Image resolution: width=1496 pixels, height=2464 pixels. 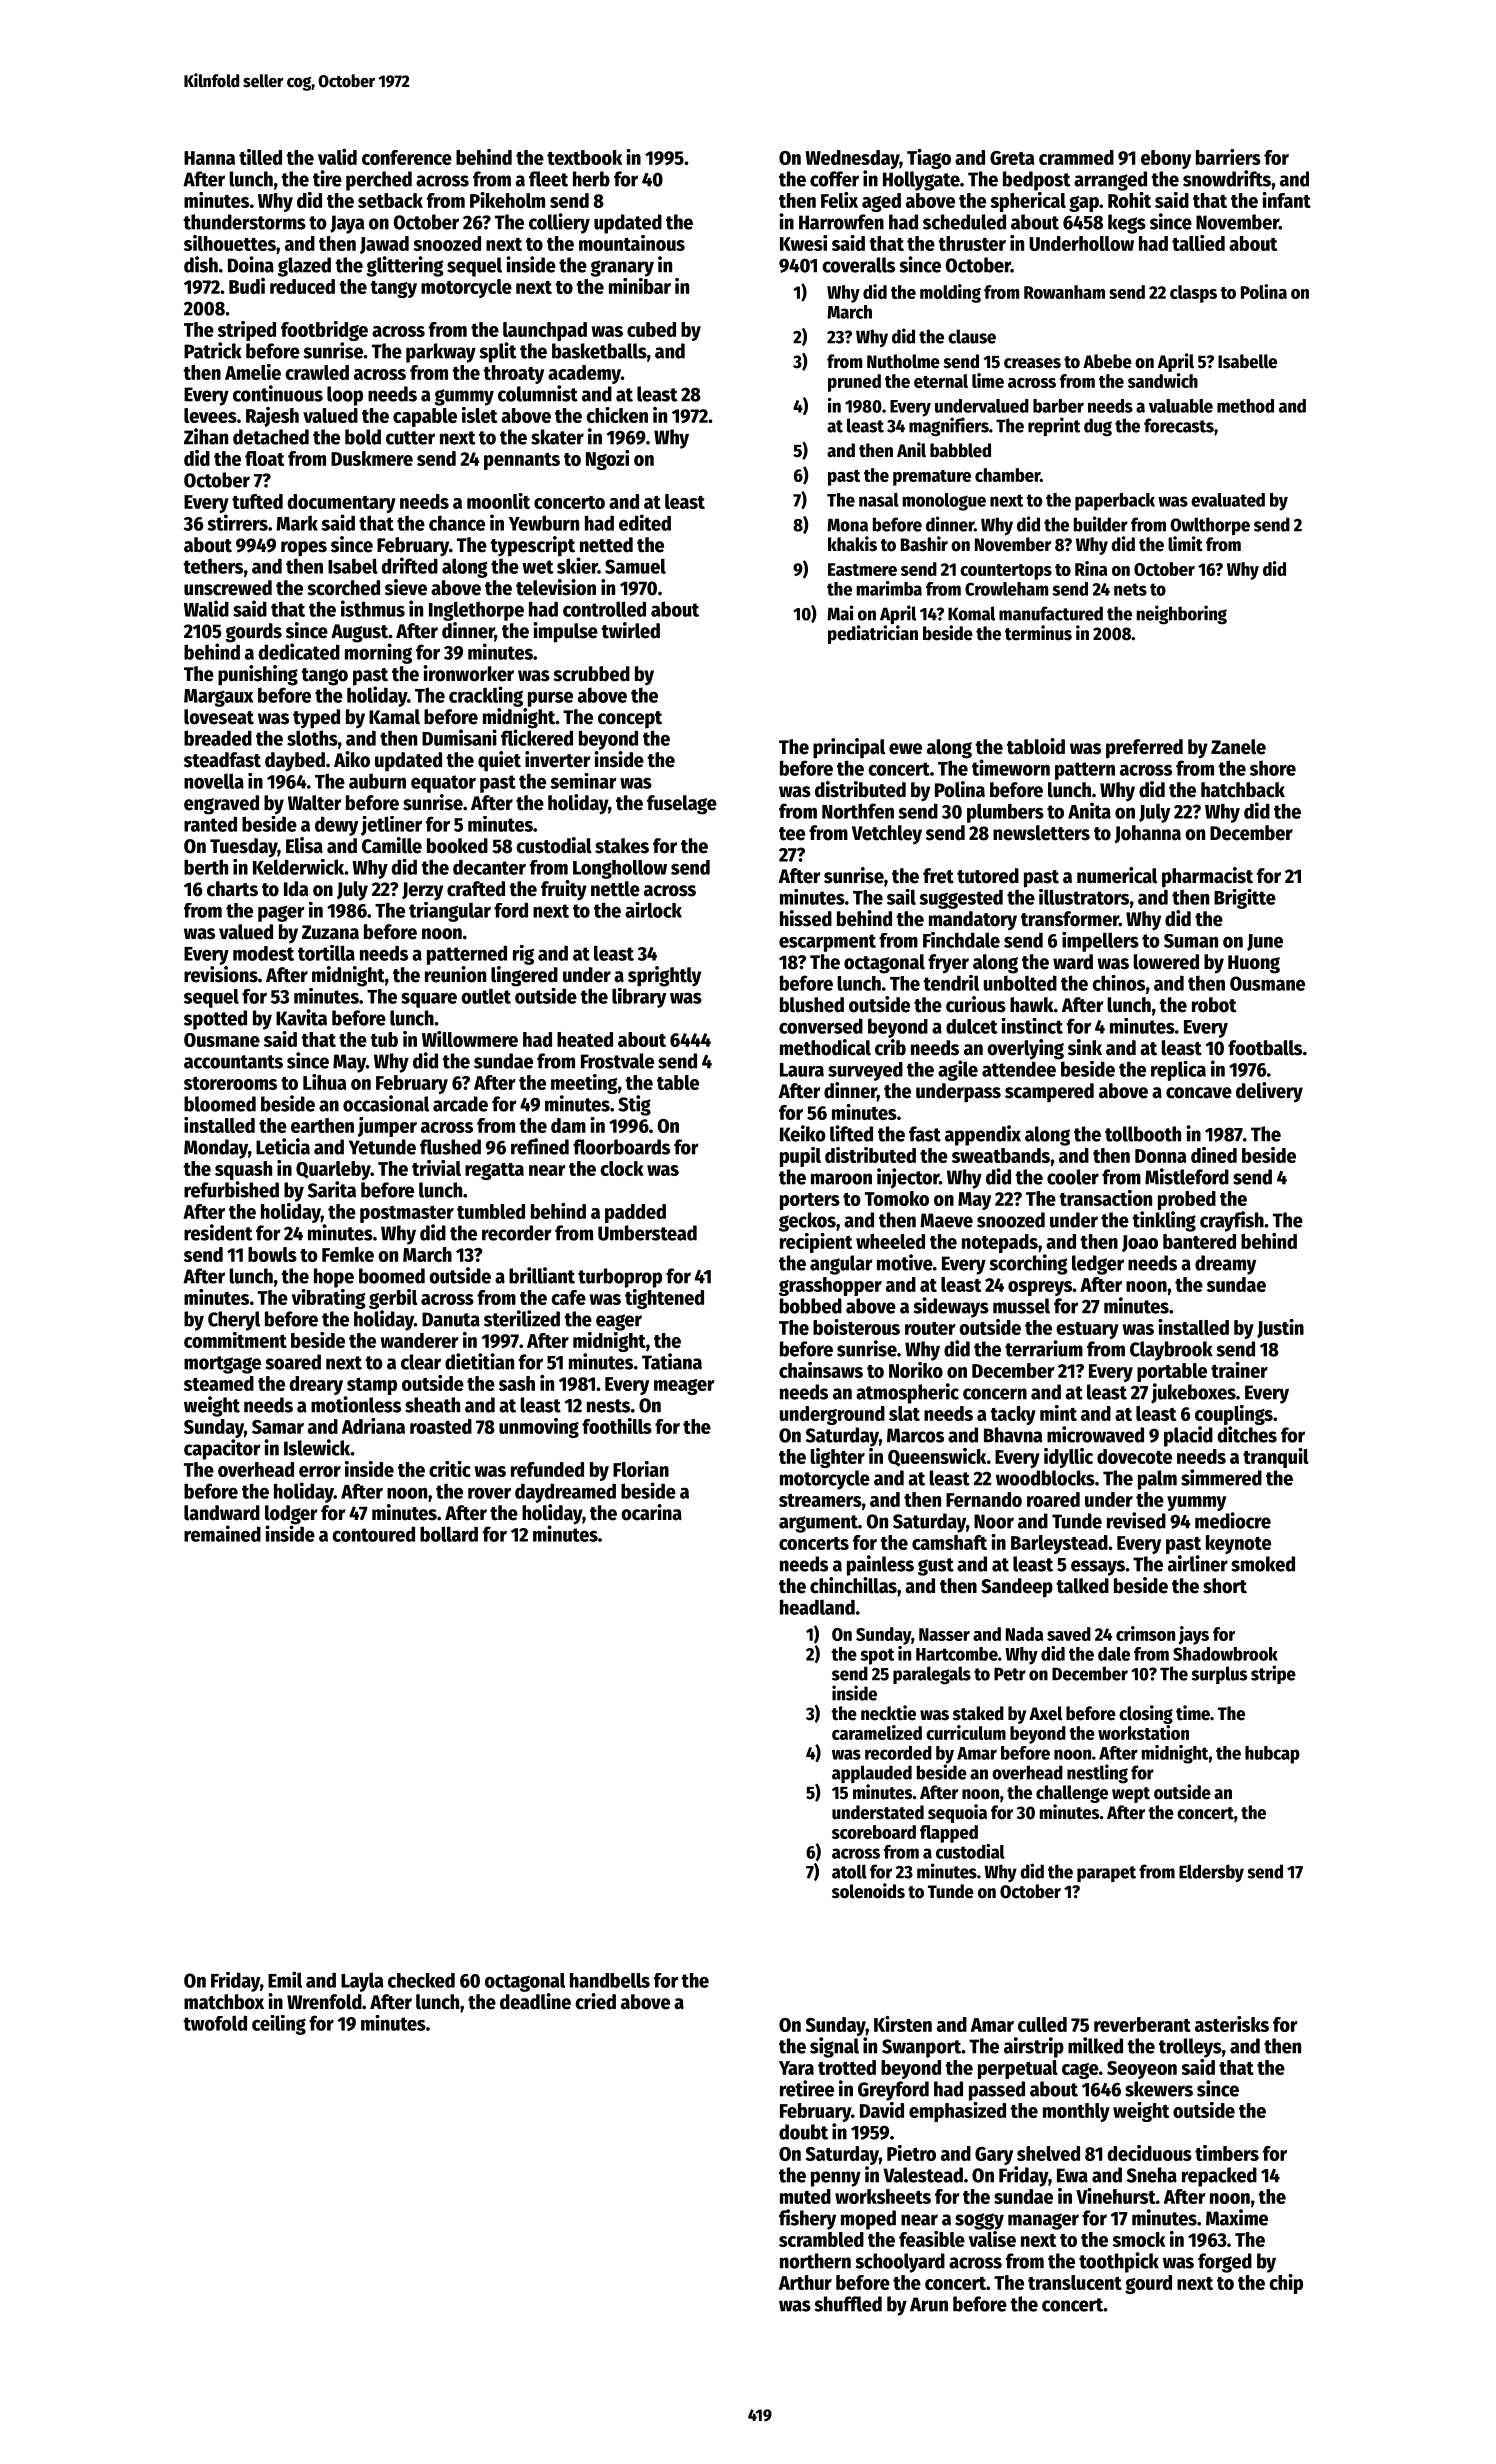 I want to click on contoured, so click(x=373, y=1534).
